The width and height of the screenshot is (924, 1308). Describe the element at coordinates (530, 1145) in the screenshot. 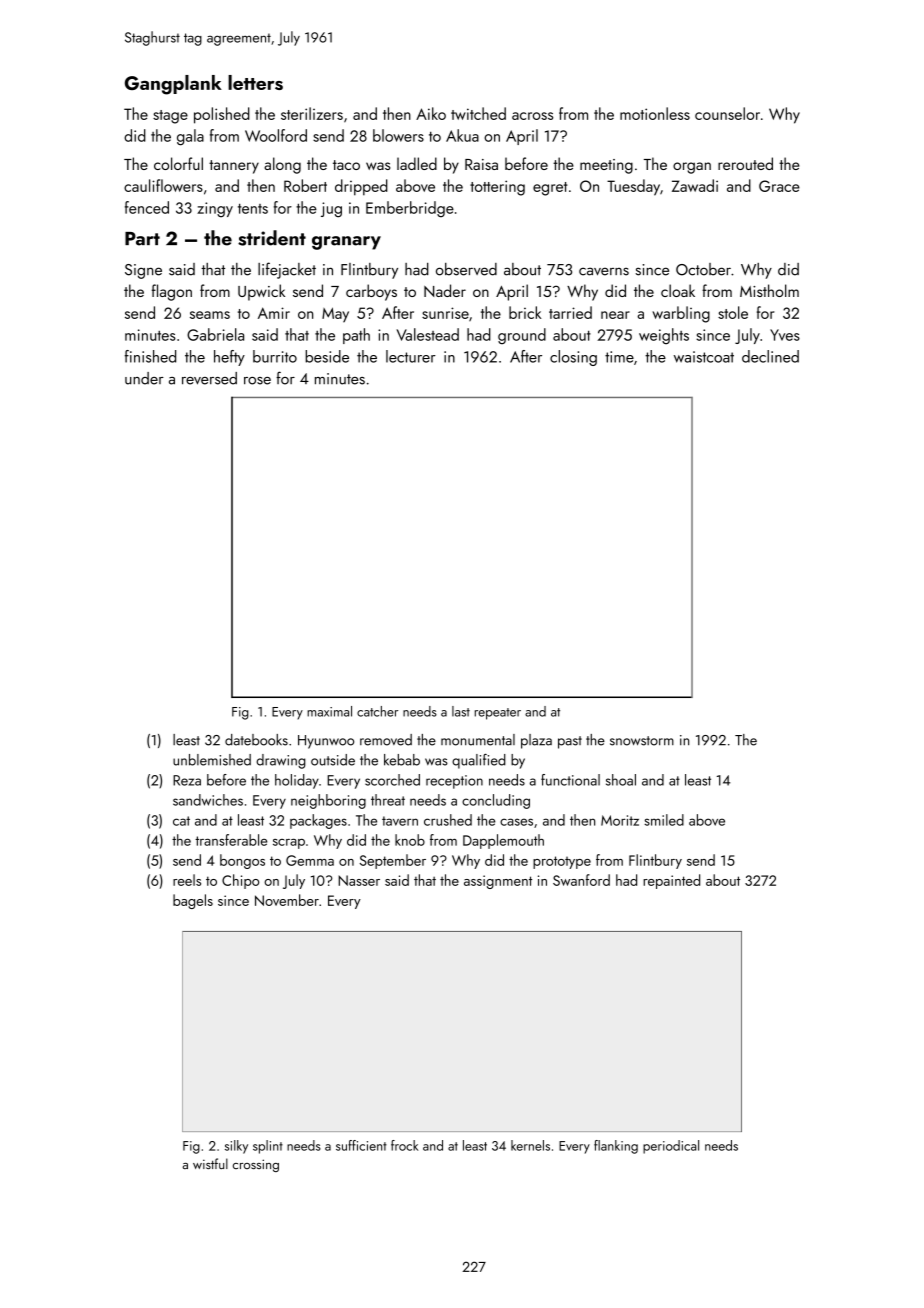

I see `kernels` at that location.
